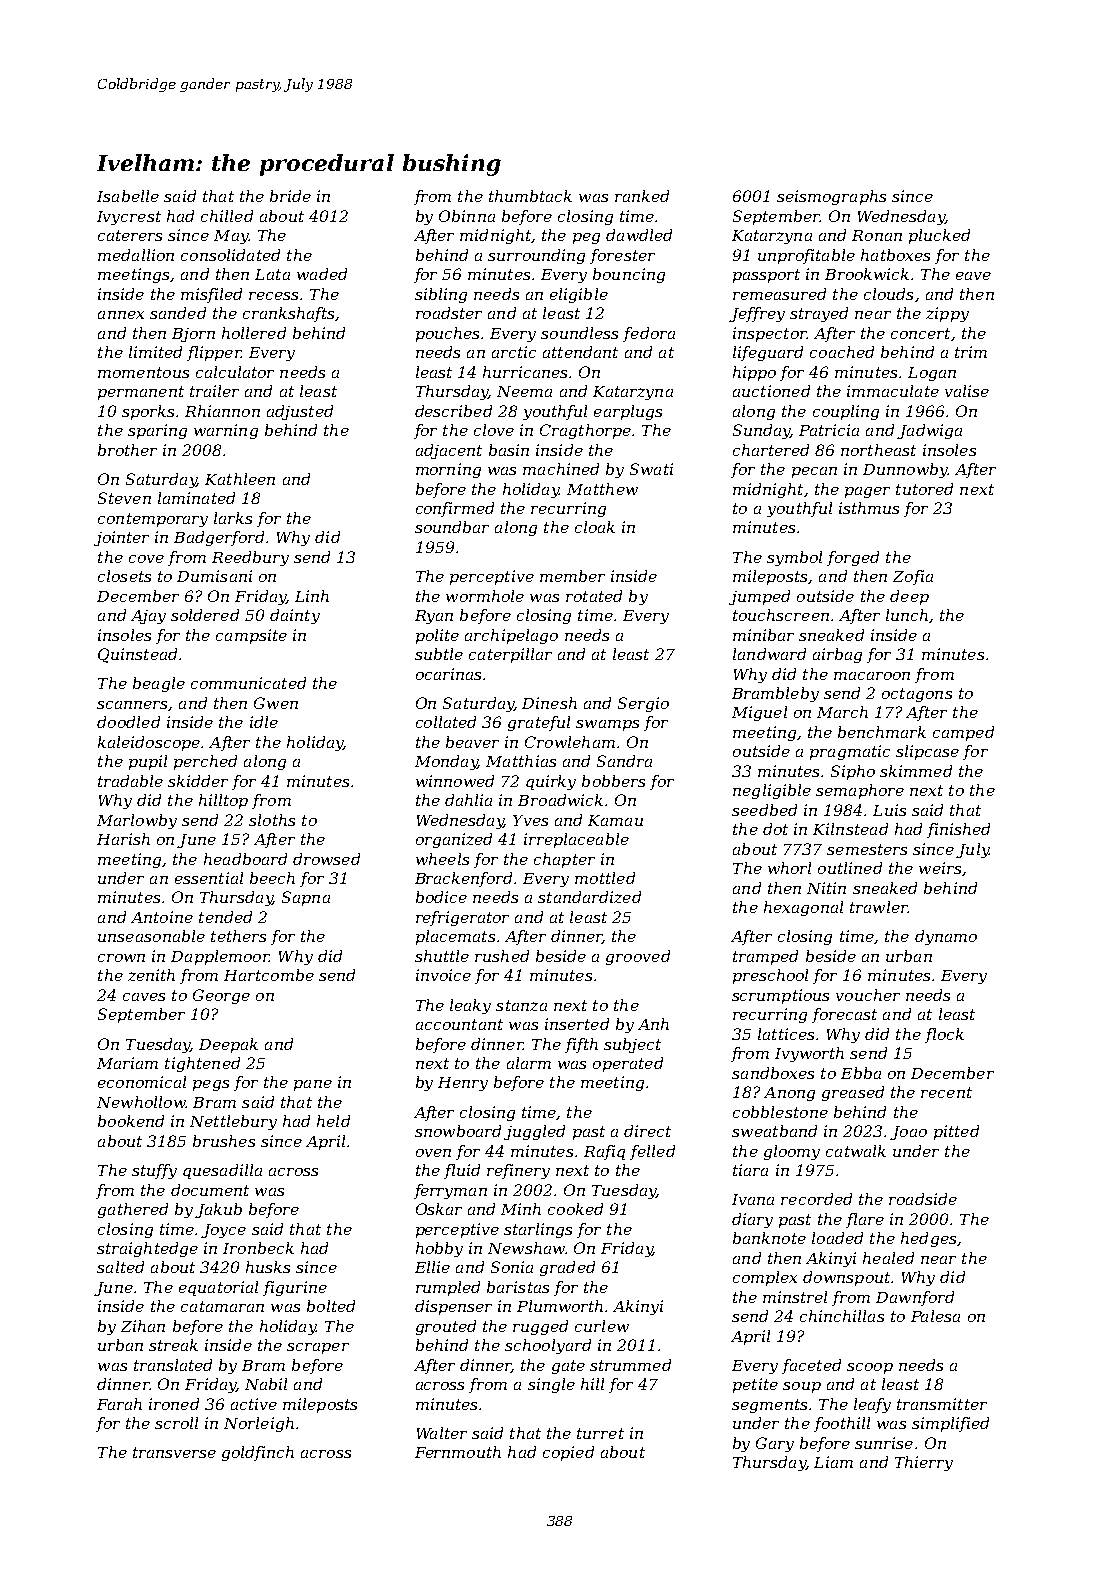  Describe the element at coordinates (907, 615) in the document. I see `lunch` at that location.
